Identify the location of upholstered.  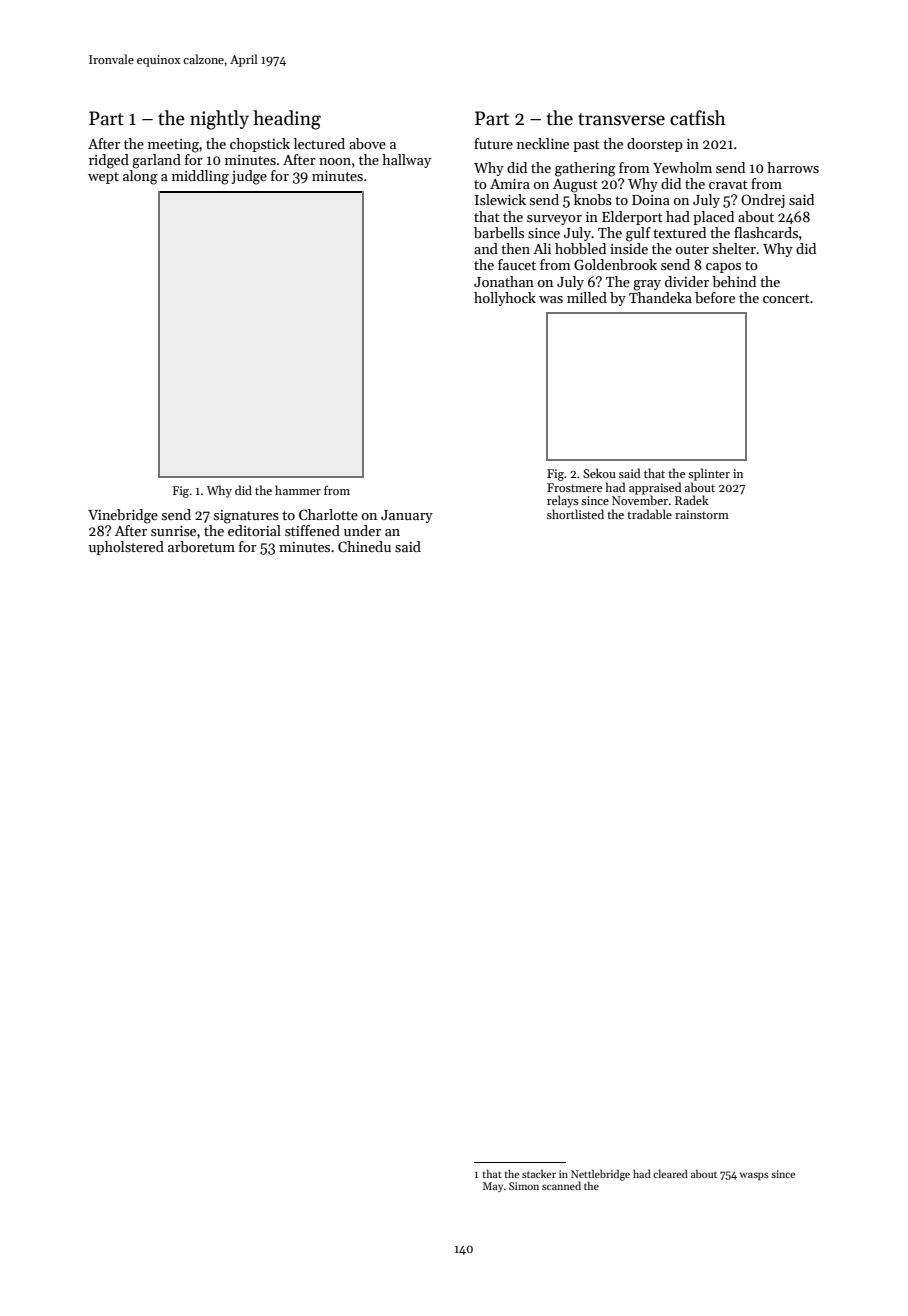
(126, 548).
